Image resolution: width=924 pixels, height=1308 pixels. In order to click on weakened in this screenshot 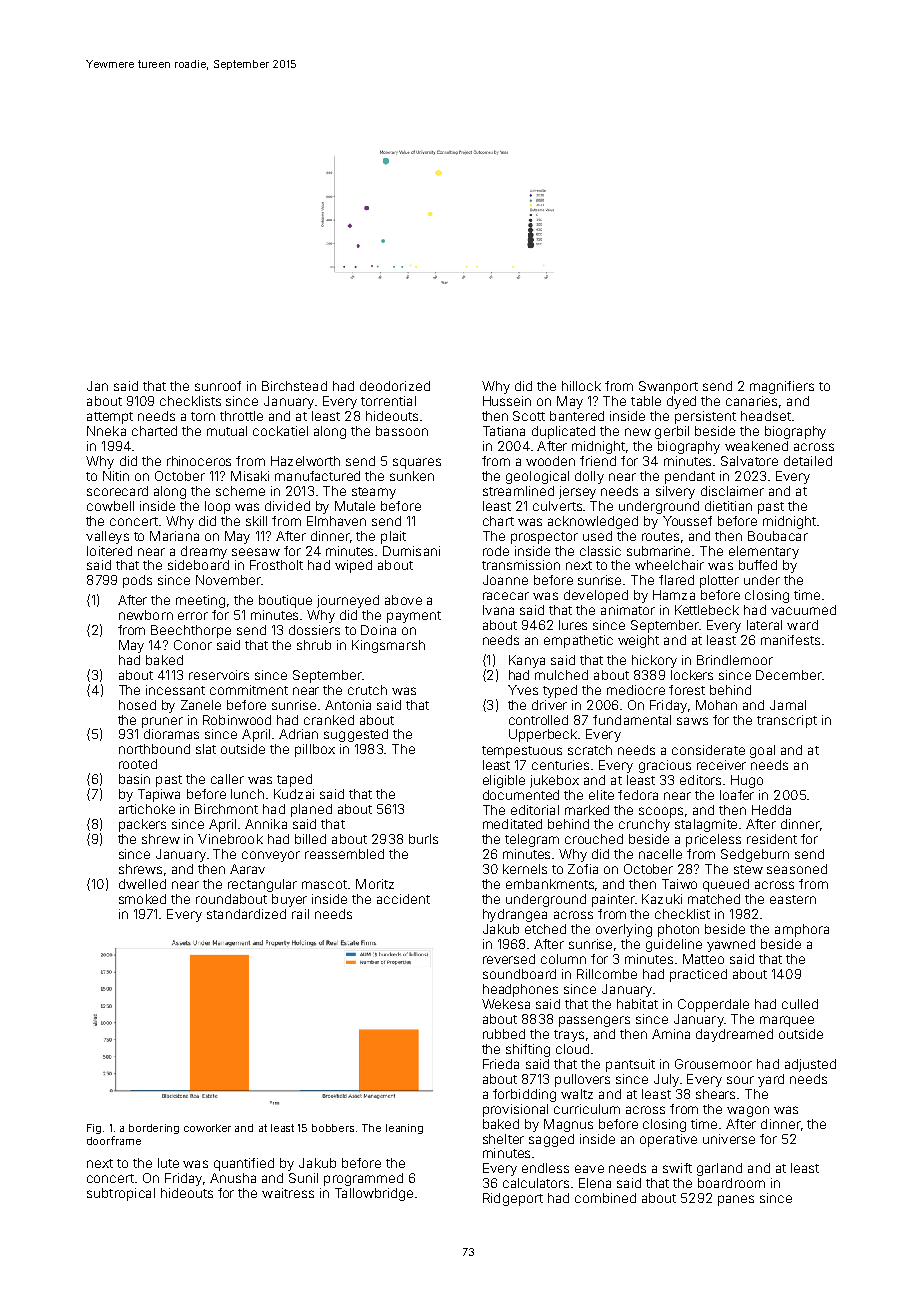, I will do `click(756, 446)`.
